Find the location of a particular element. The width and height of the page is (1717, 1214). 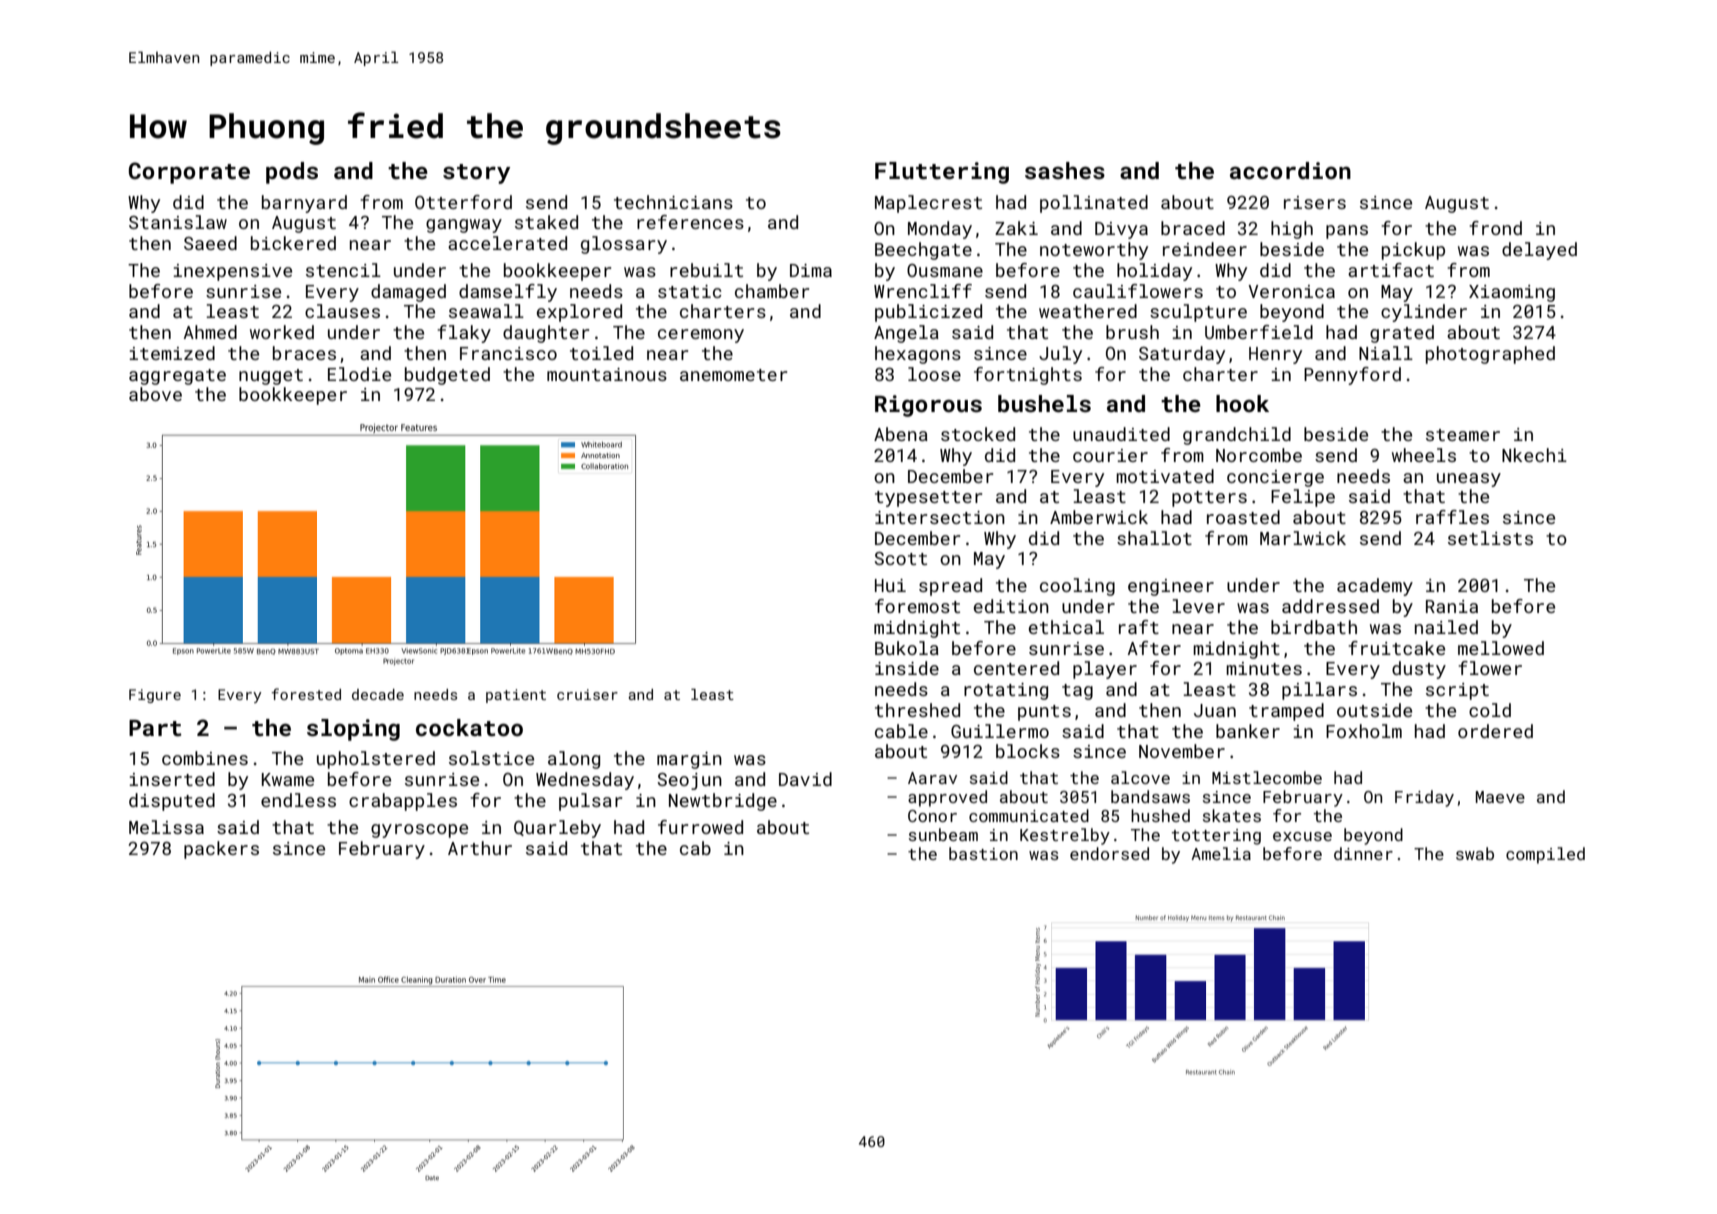

Veronica is located at coordinates (1291, 291).
